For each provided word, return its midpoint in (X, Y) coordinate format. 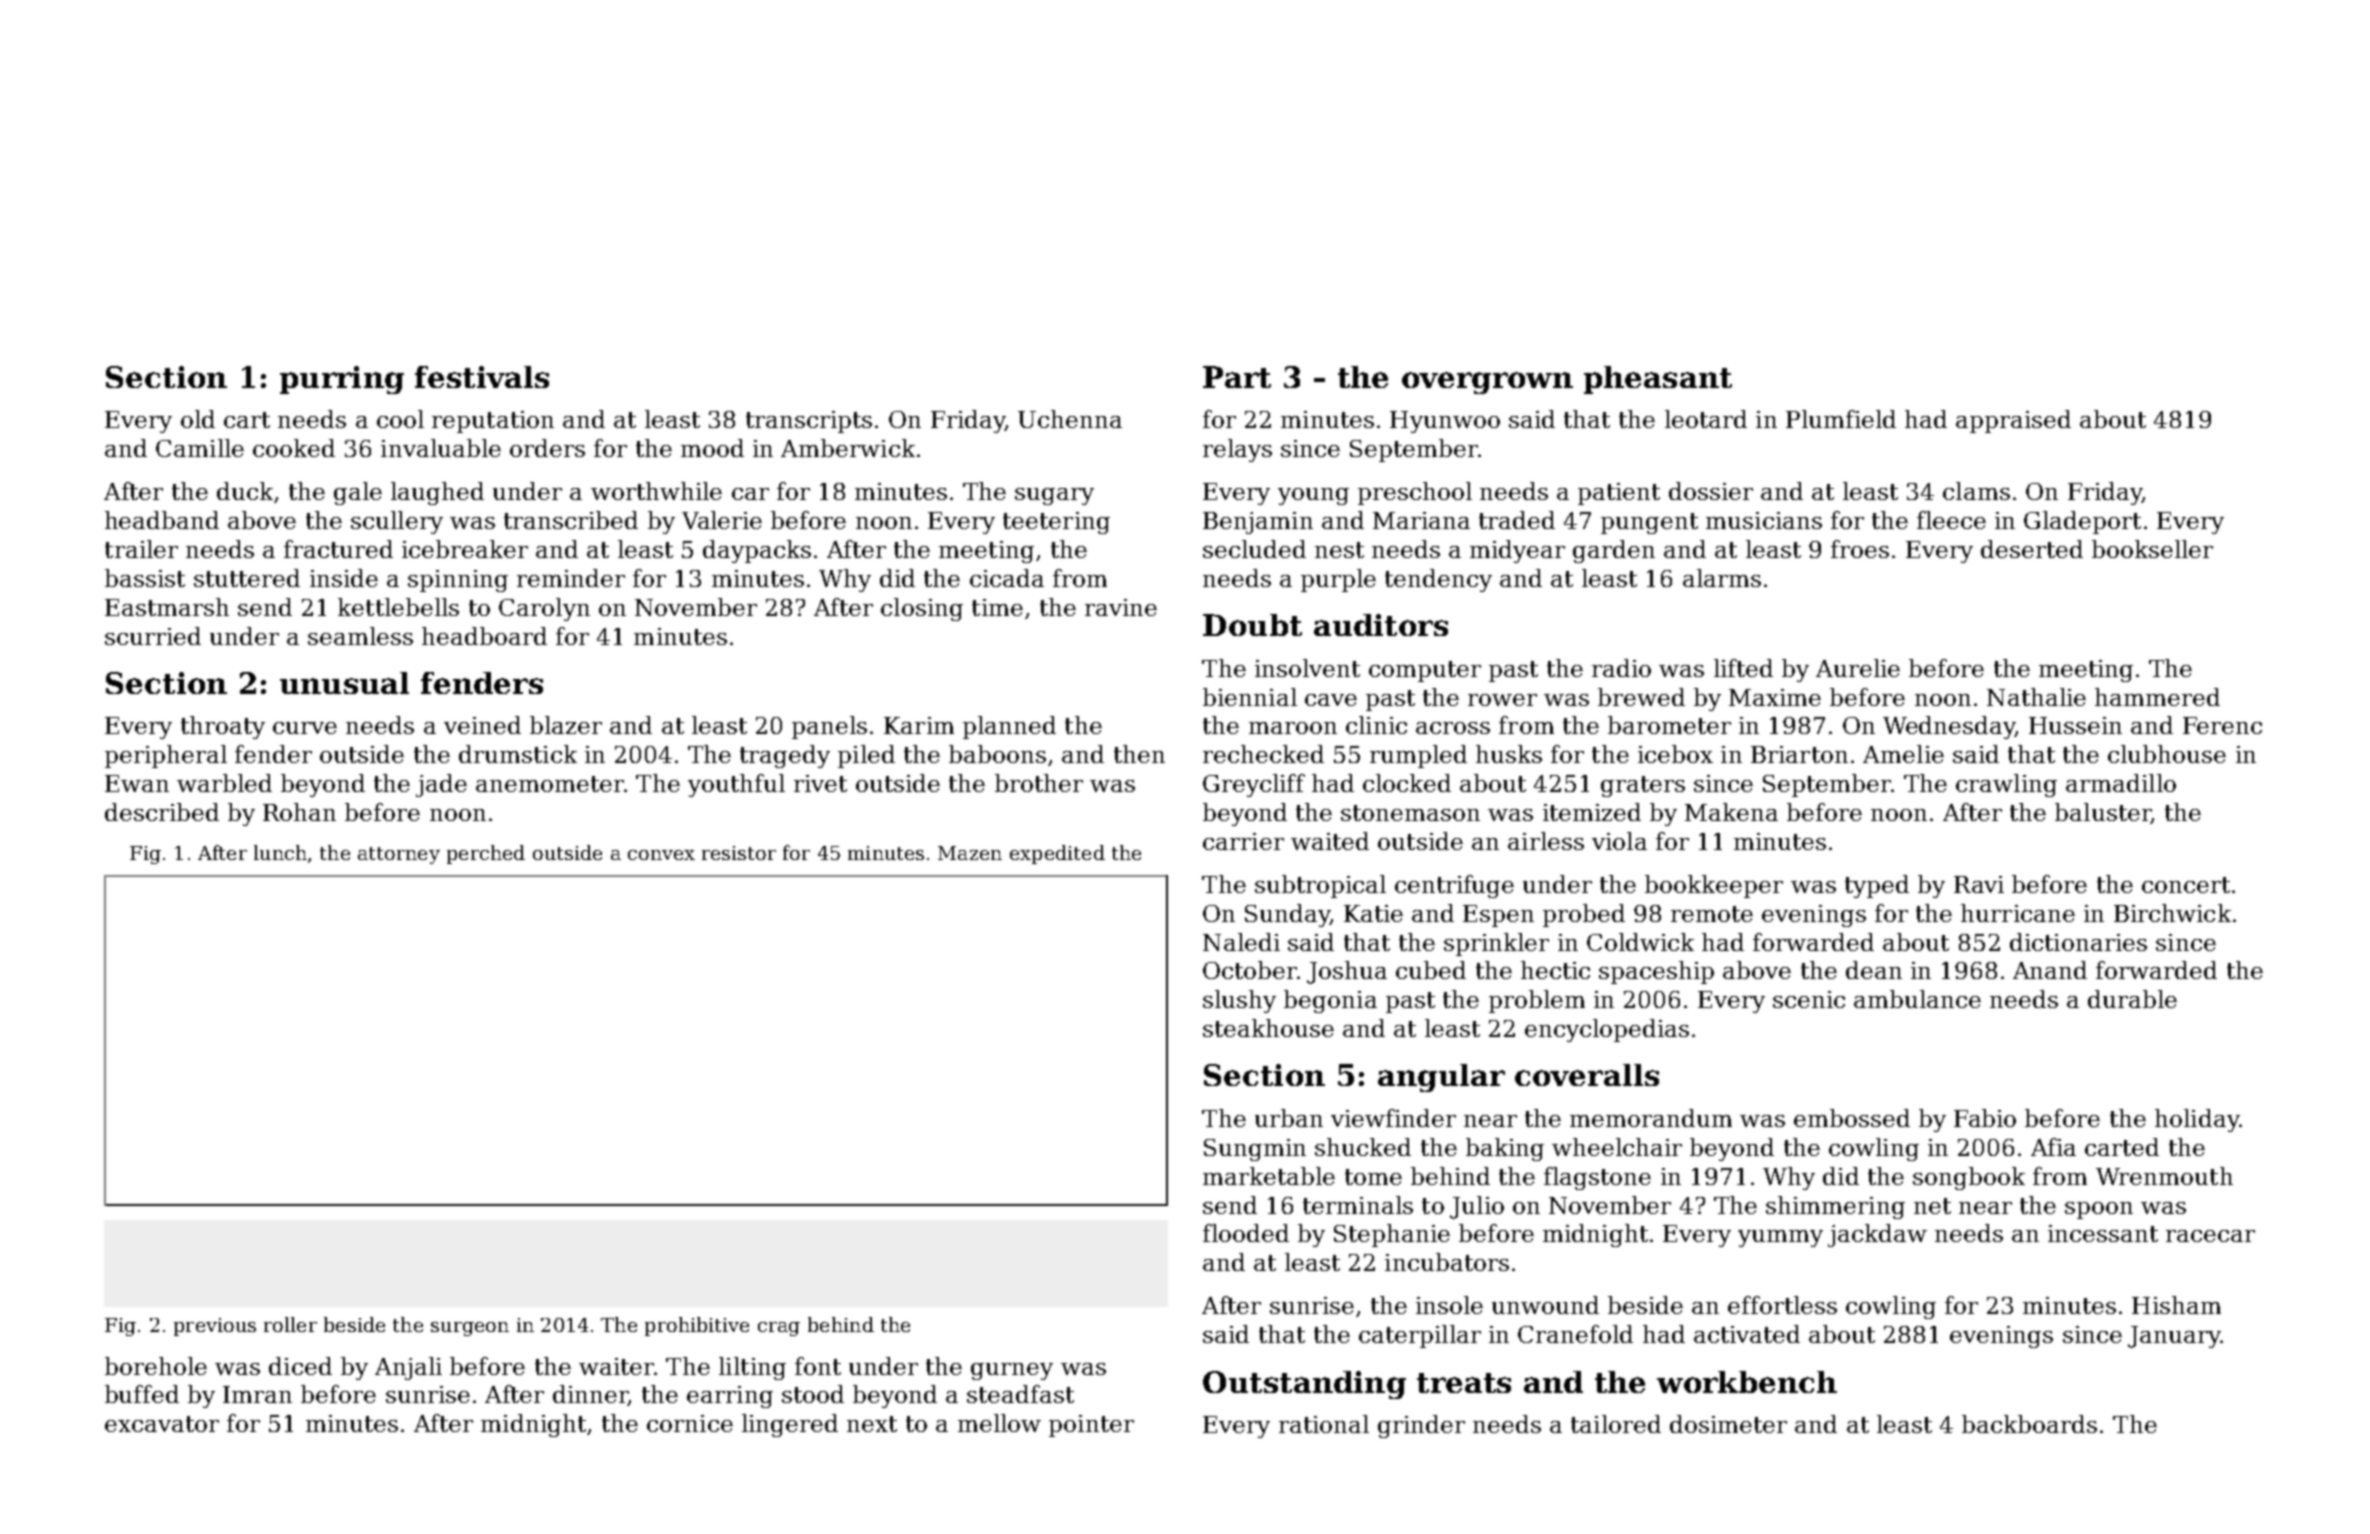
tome (1373, 1177)
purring (342, 380)
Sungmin (1255, 1150)
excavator (162, 1424)
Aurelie (1858, 668)
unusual (344, 683)
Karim (919, 725)
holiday (2197, 1120)
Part (1237, 377)
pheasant (1658, 380)
